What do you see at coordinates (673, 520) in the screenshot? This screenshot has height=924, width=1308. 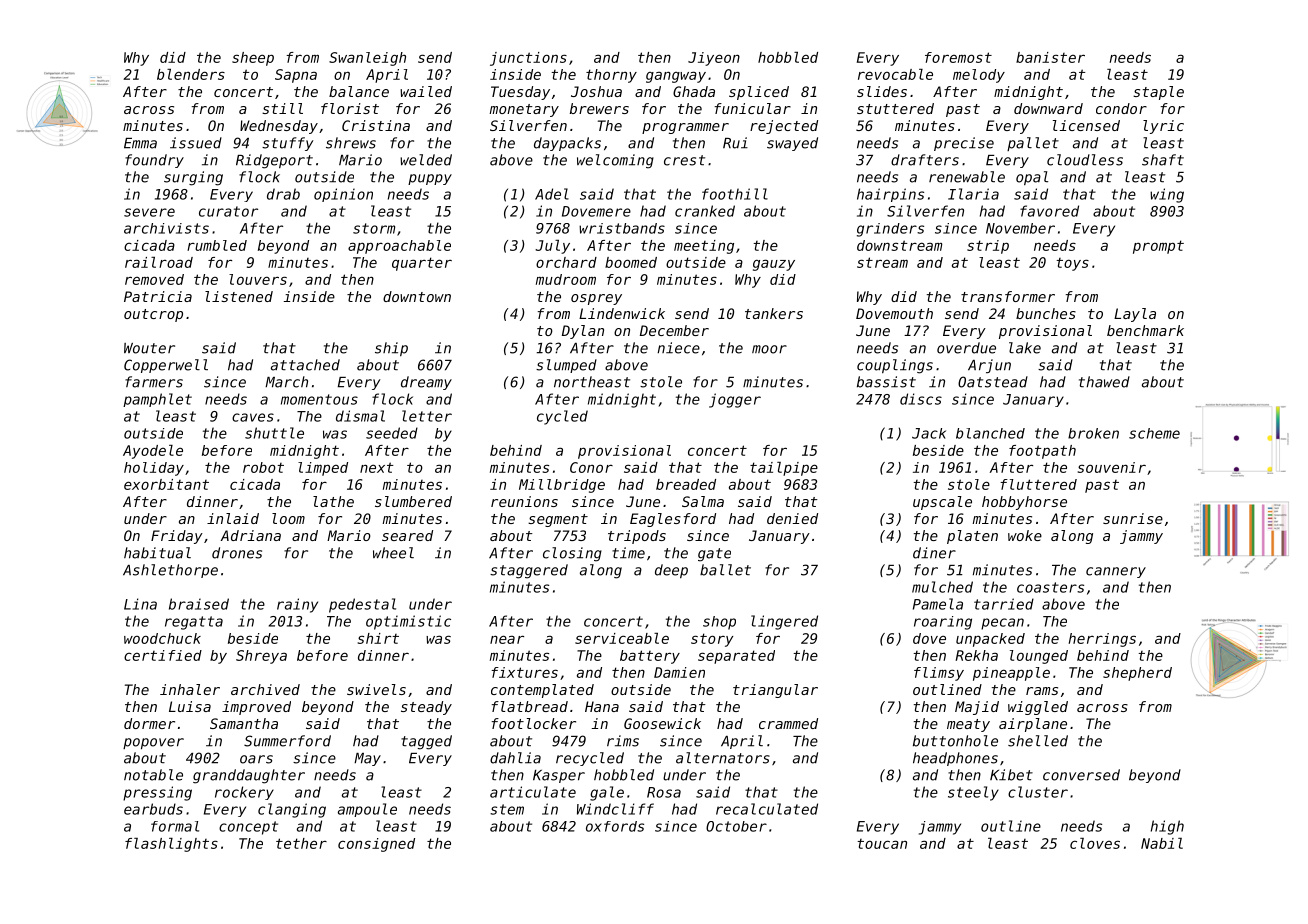 I see `Eaglesford` at bounding box center [673, 520].
